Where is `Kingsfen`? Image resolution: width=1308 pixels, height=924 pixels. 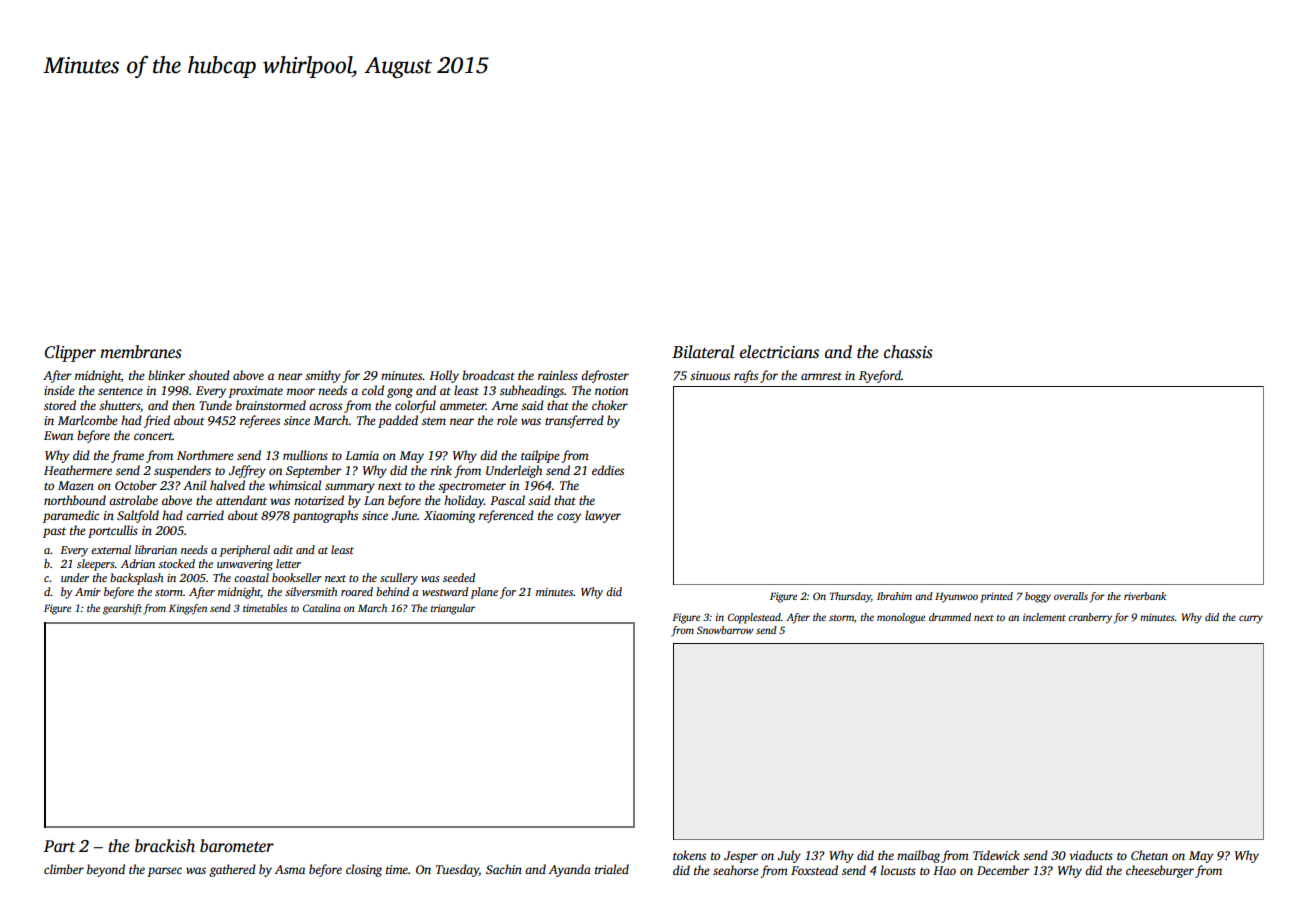 Kingsfen is located at coordinates (188, 609).
